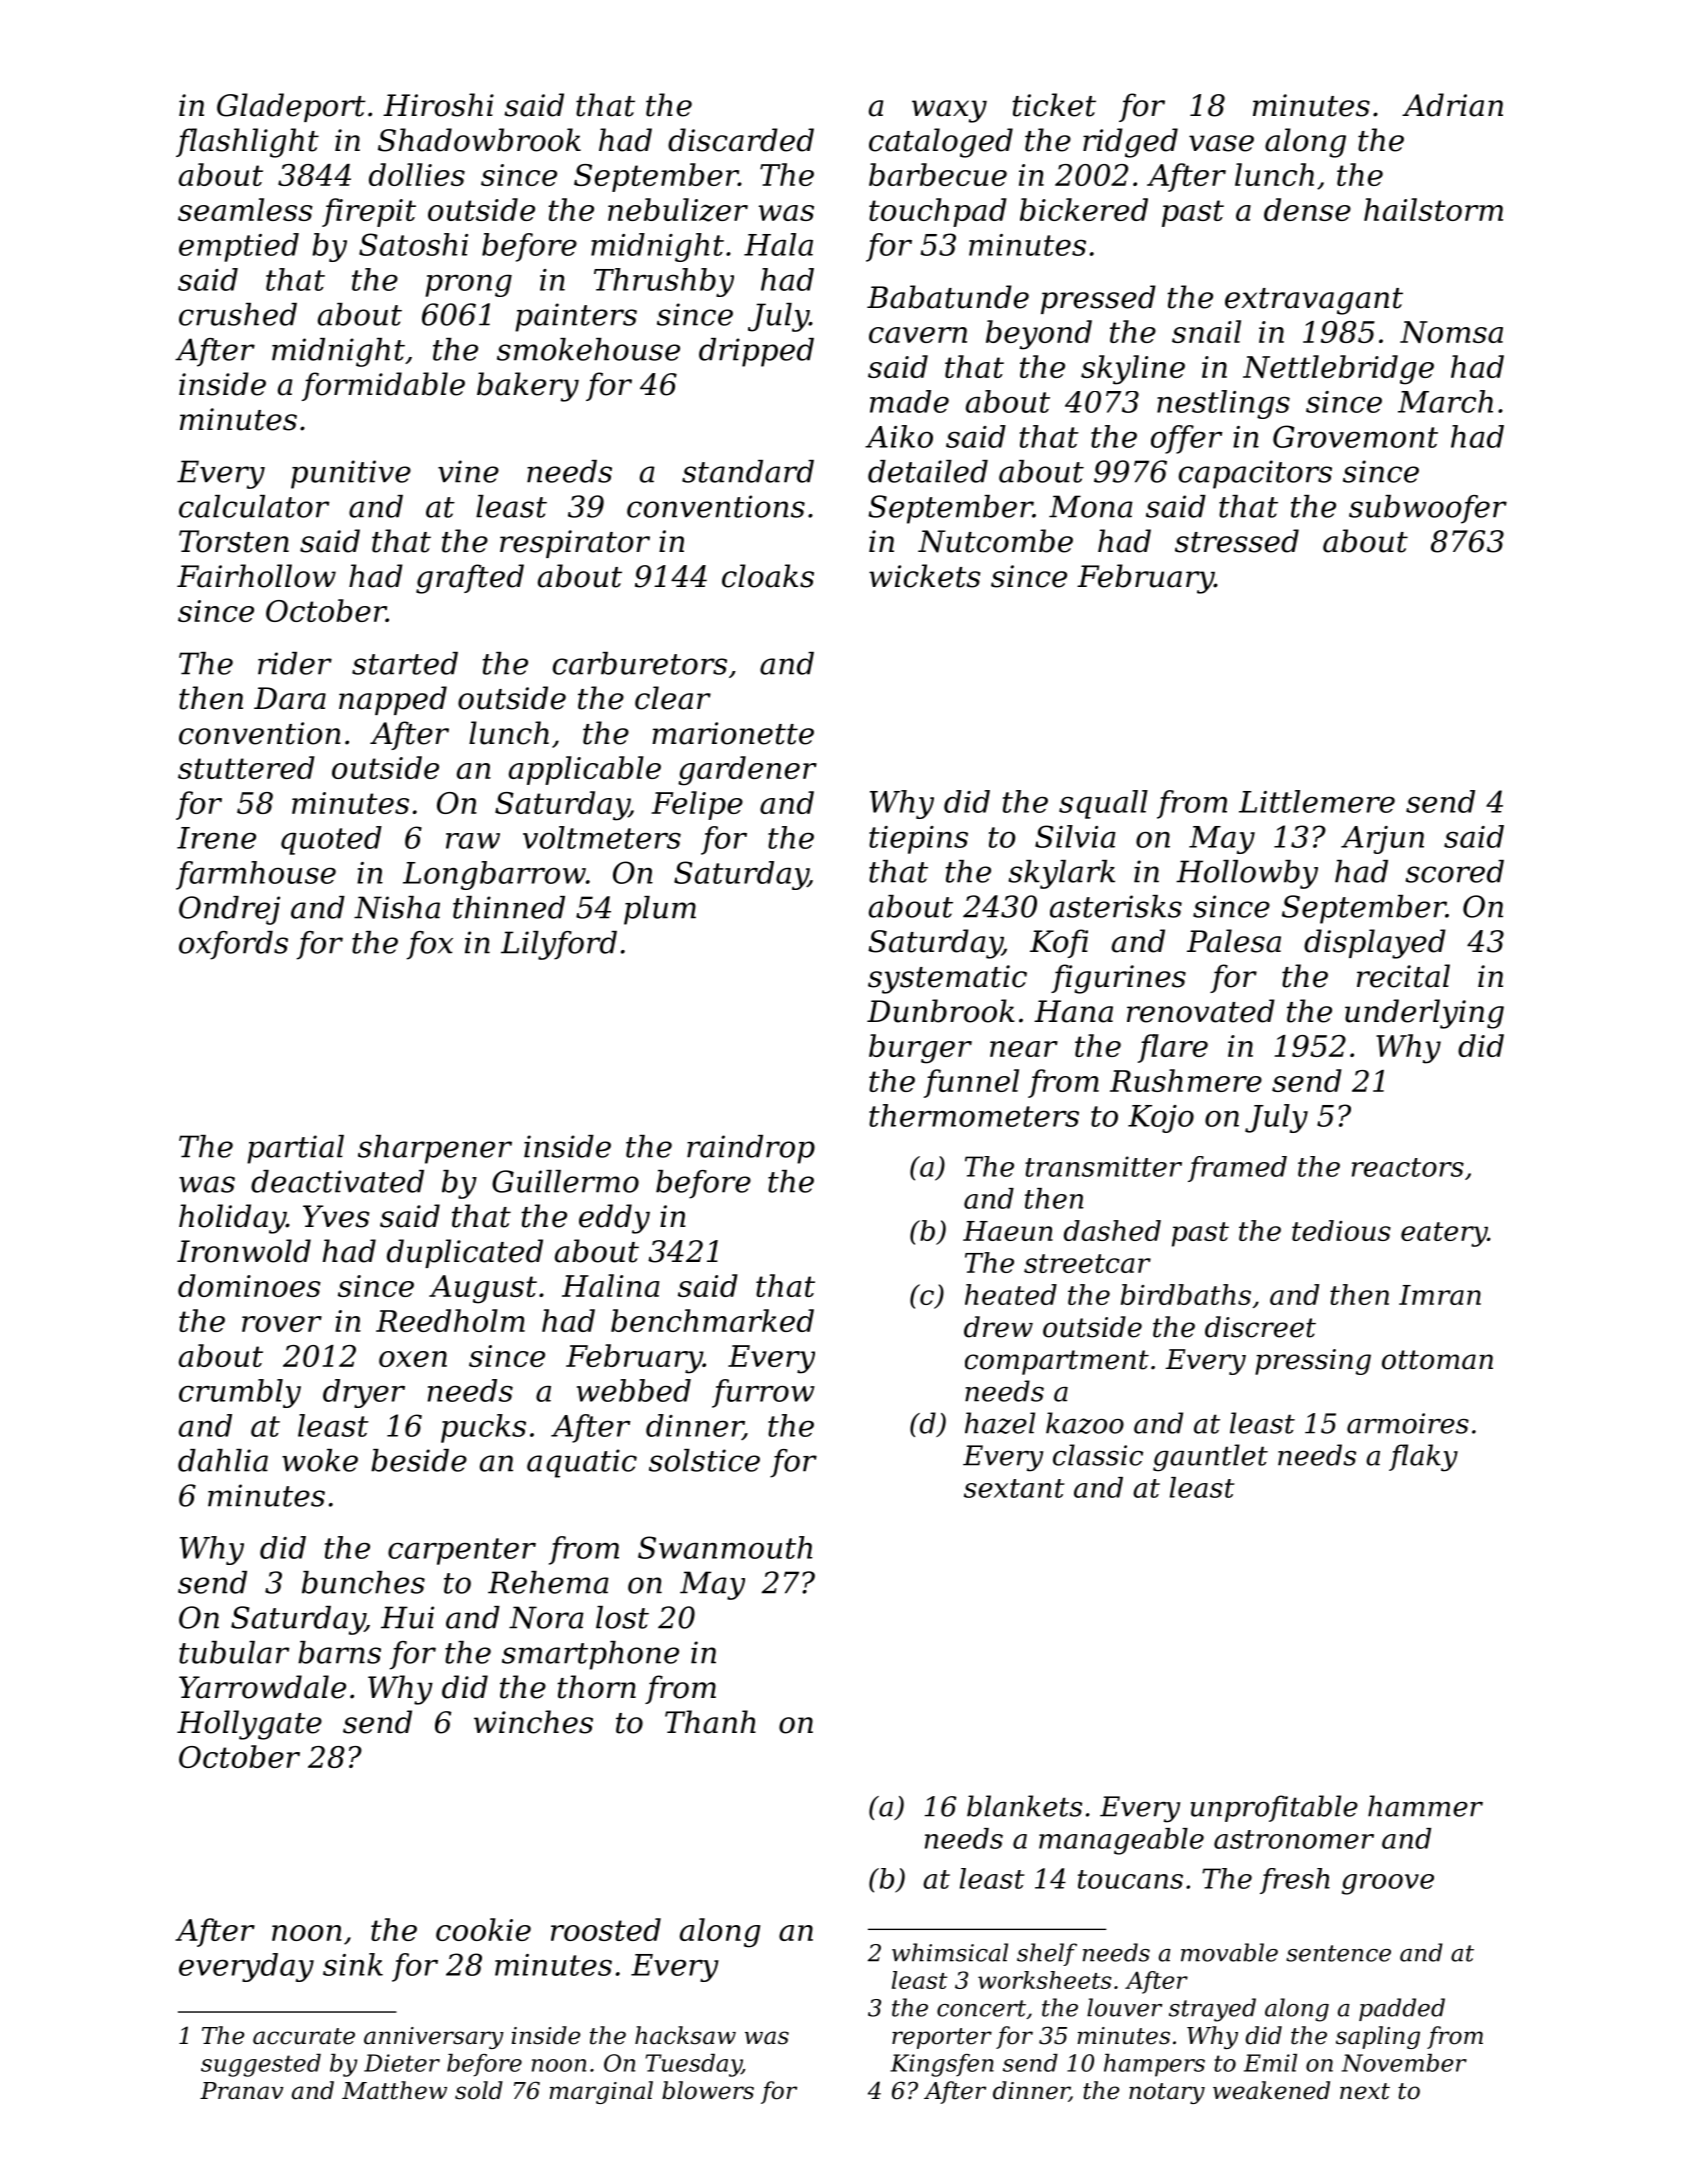 This page has height=2178, width=1683. I want to click on blankets, so click(1024, 1806).
